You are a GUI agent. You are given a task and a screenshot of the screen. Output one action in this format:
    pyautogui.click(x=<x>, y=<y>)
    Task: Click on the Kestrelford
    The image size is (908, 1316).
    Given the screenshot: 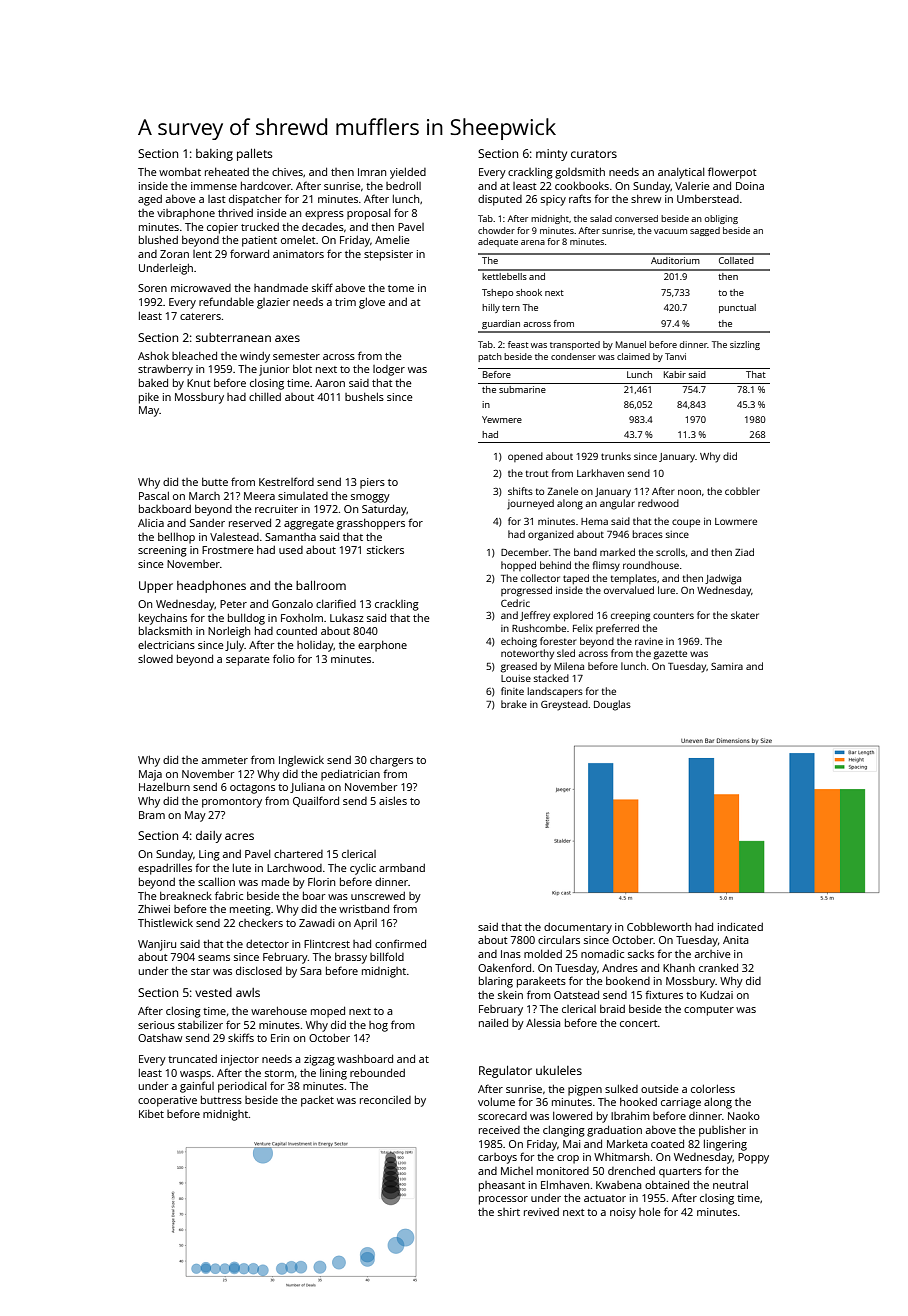 What is the action you would take?
    pyautogui.click(x=286, y=481)
